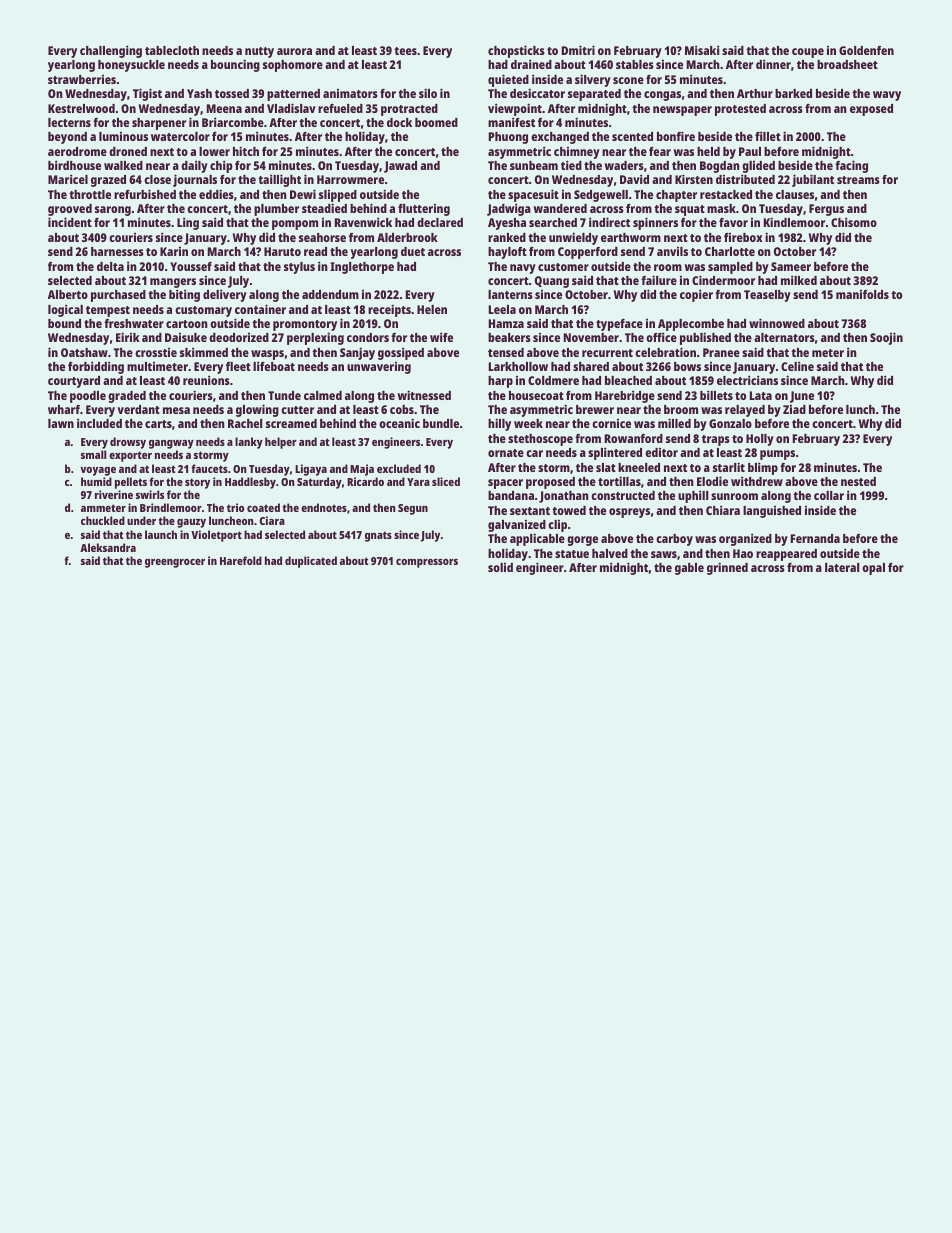 The image size is (952, 1233). What do you see at coordinates (400, 167) in the screenshot?
I see `Jawad` at bounding box center [400, 167].
